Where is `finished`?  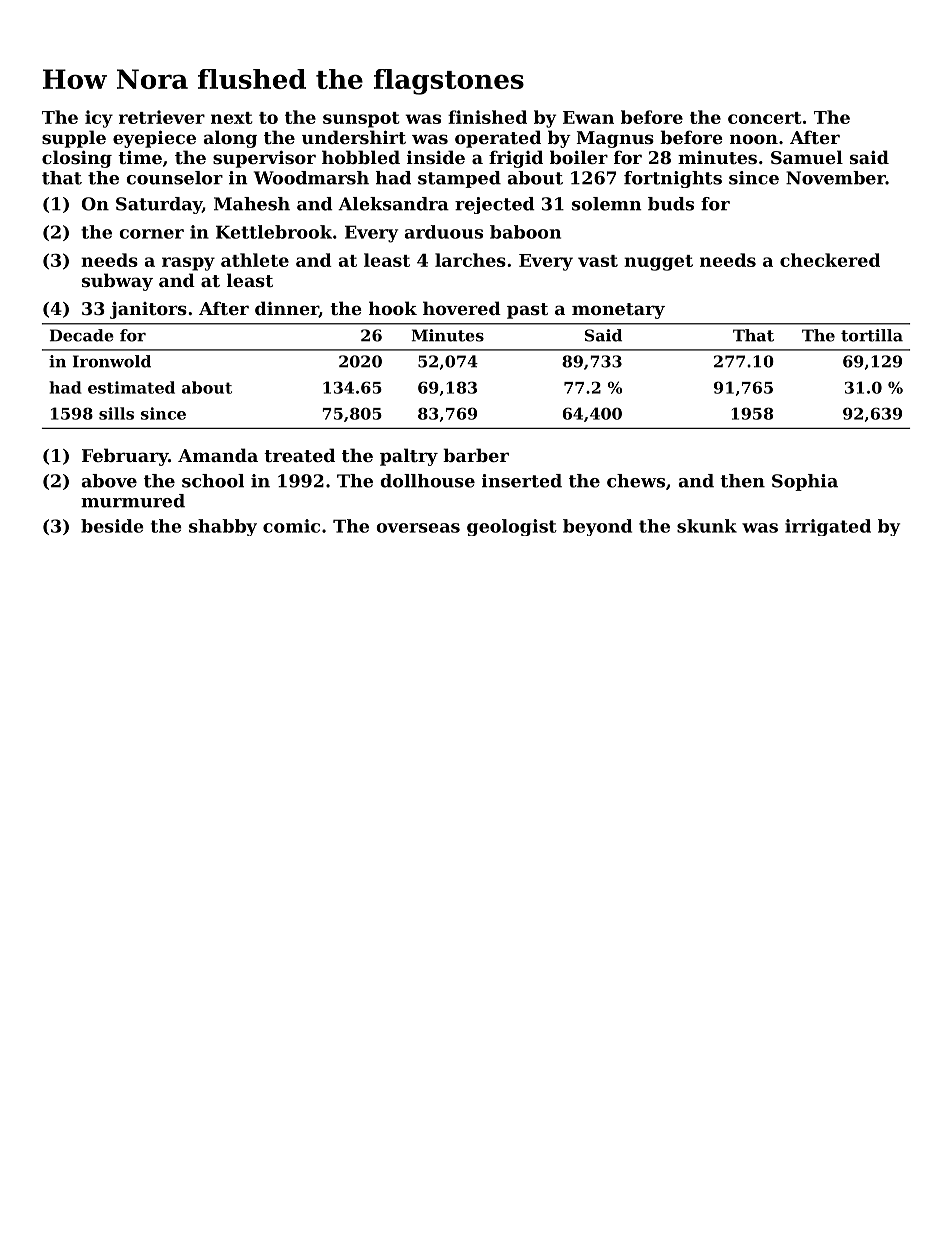 finished is located at coordinates (487, 117).
